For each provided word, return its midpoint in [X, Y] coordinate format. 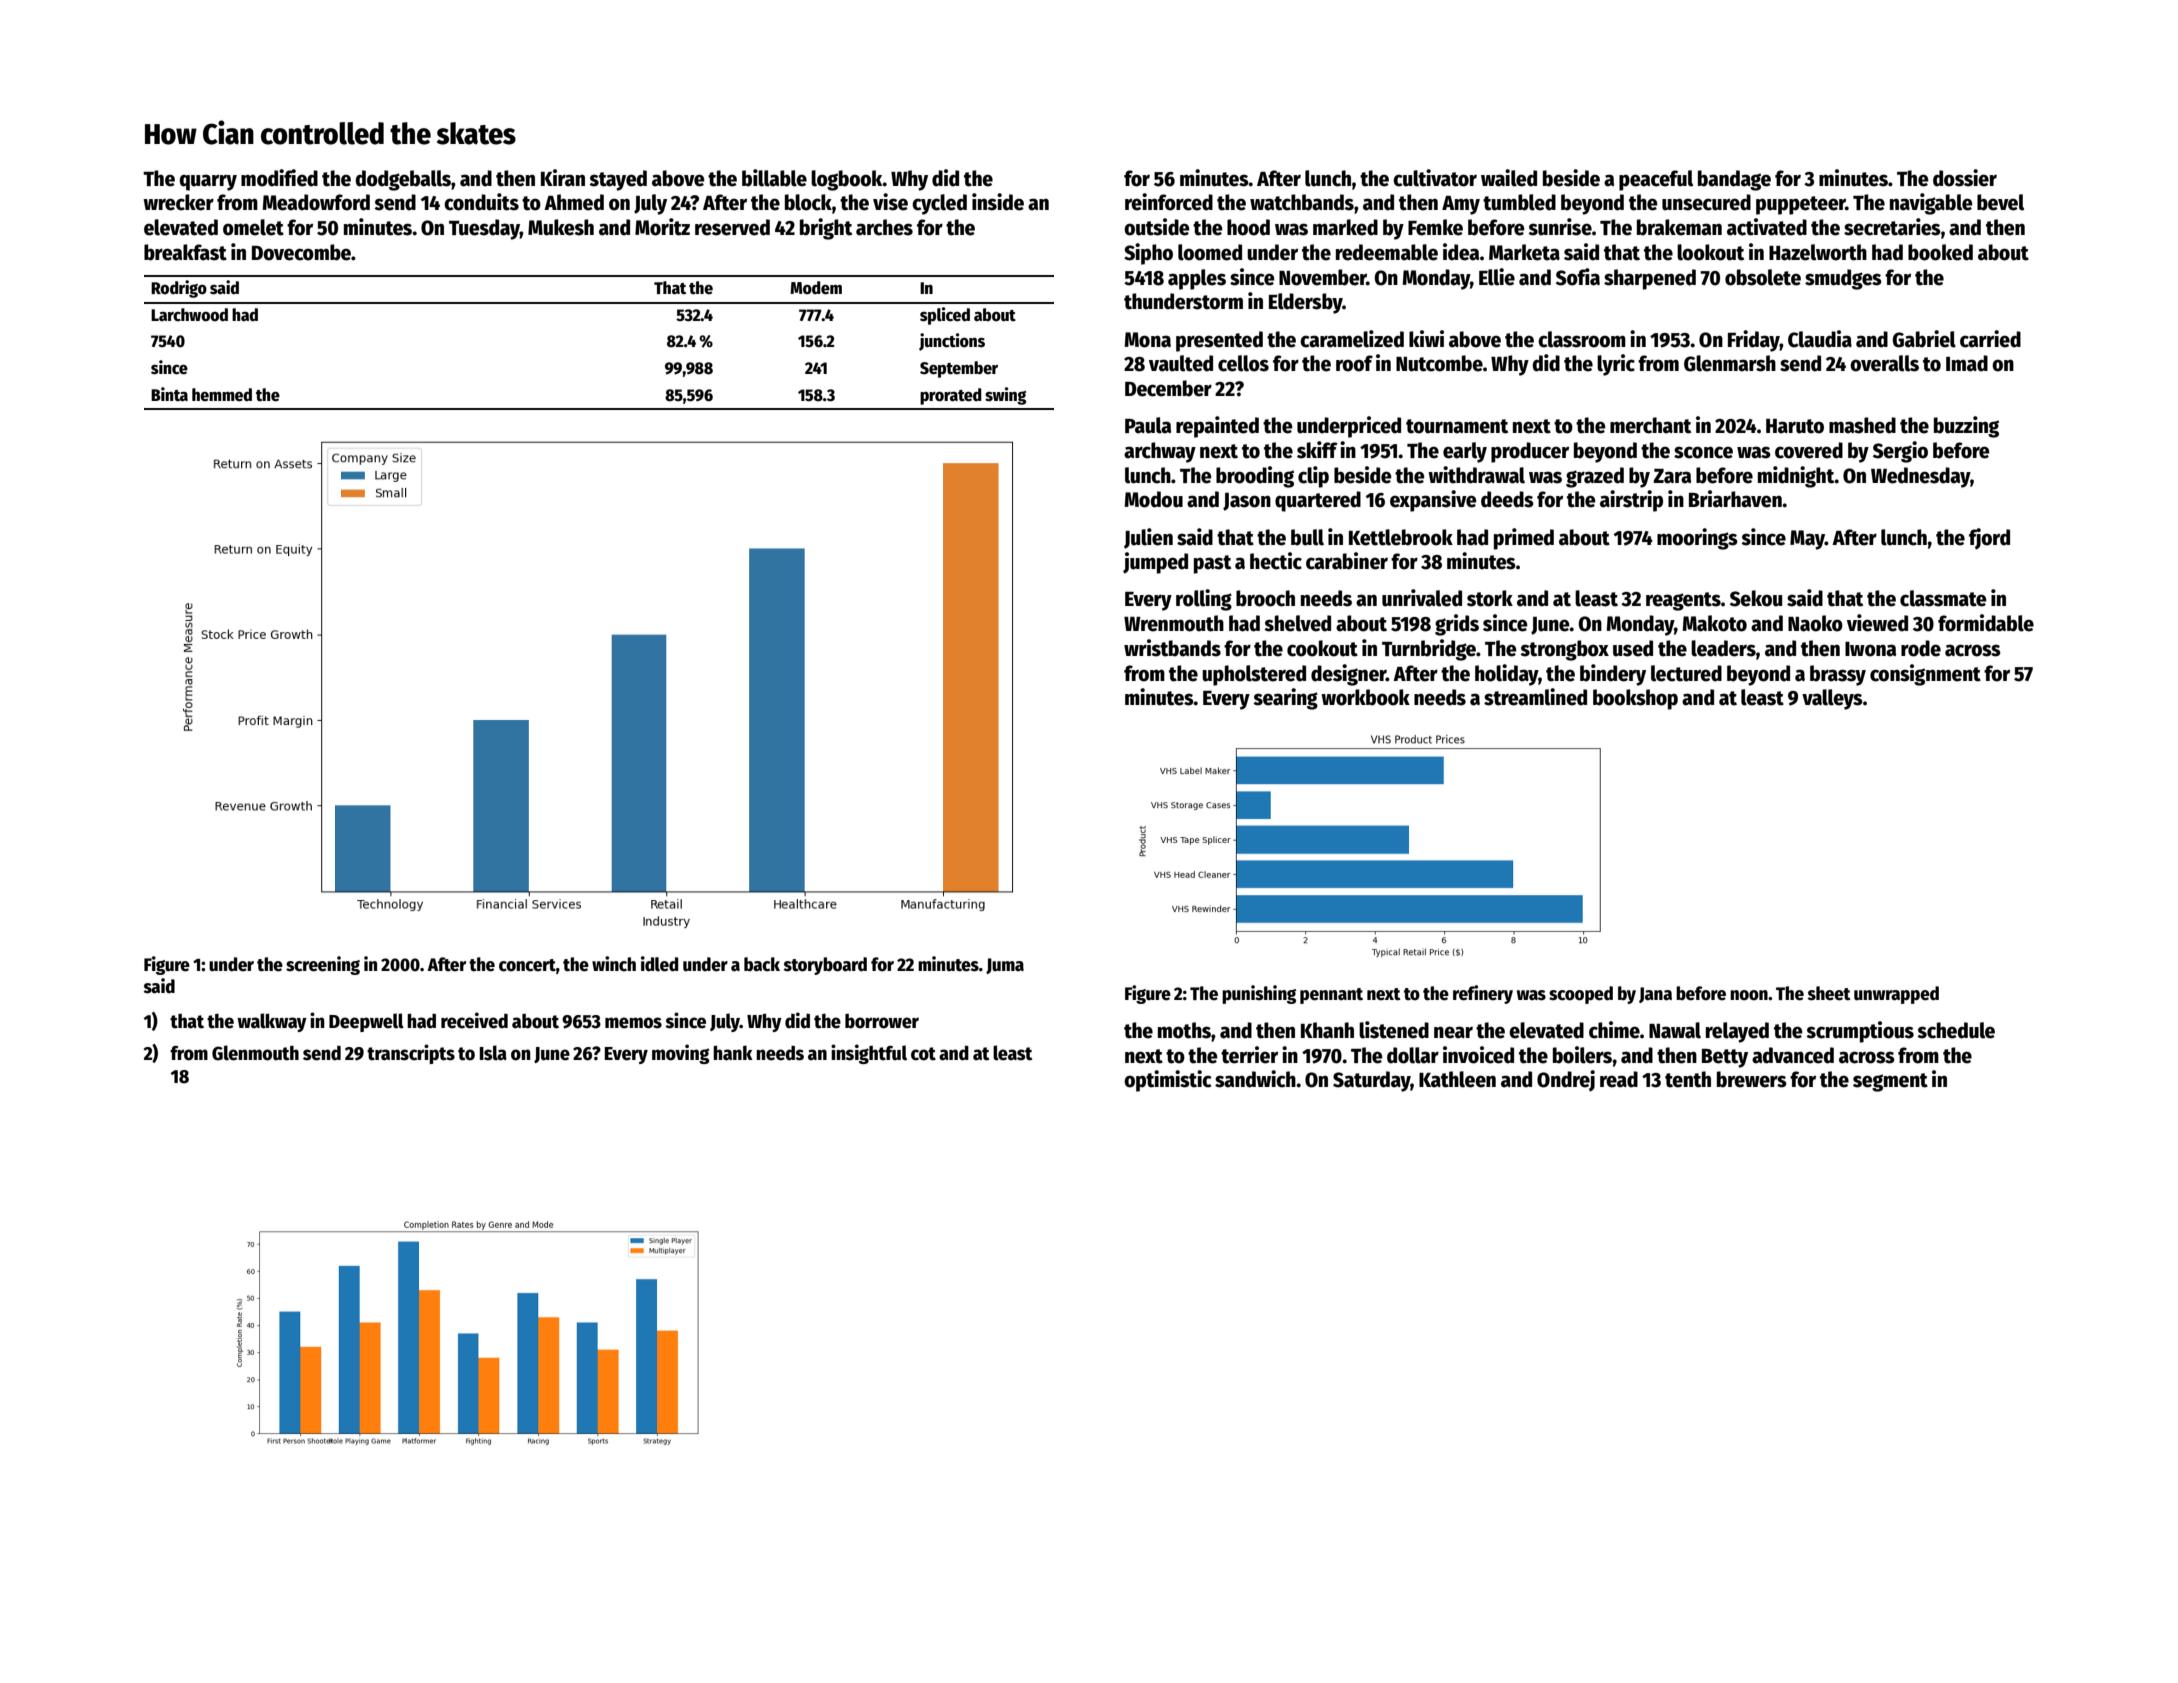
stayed [618, 180]
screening [323, 965]
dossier [1965, 178]
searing [1285, 699]
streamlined [1535, 697]
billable [774, 178]
